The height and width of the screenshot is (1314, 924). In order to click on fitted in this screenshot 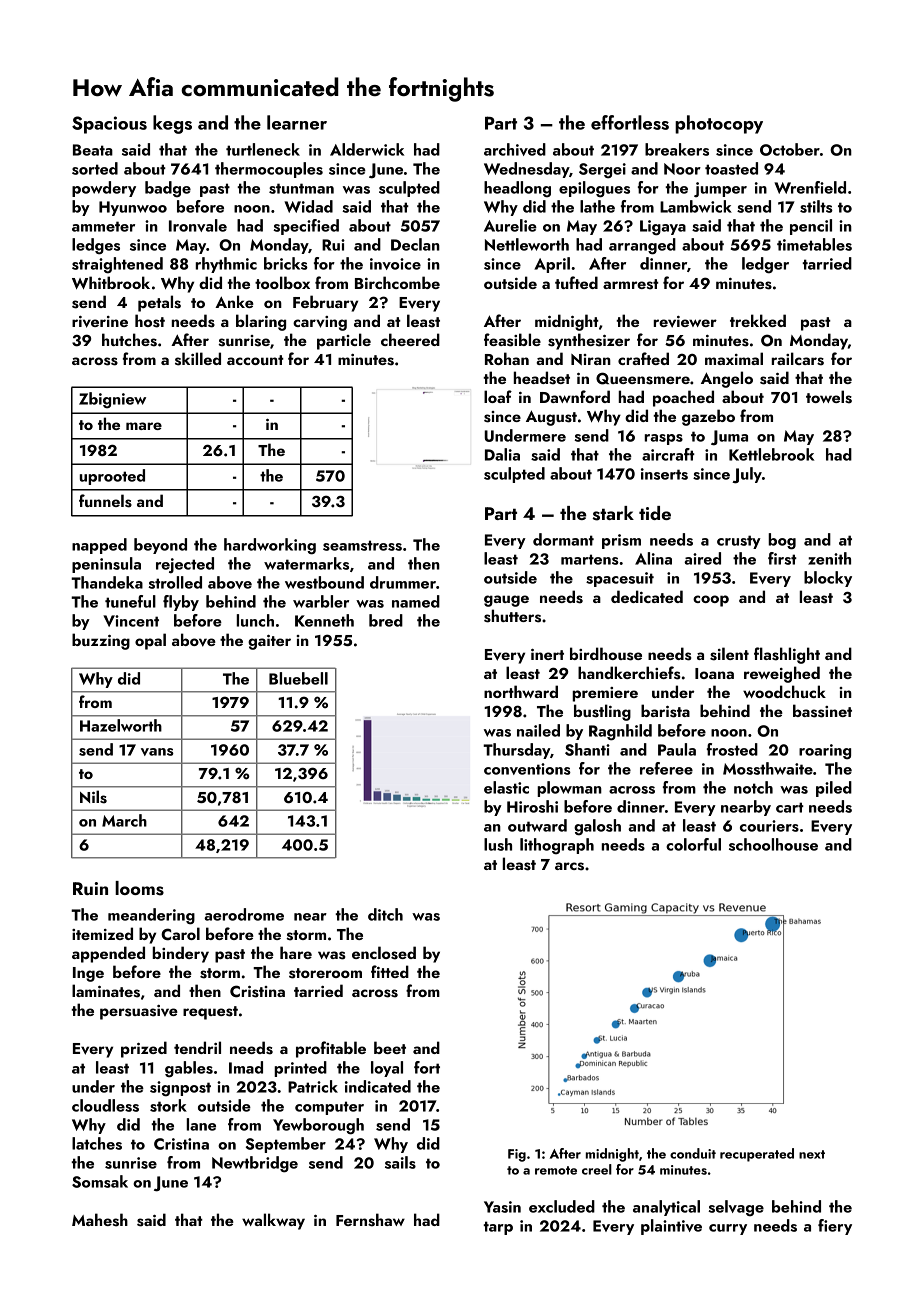, I will do `click(390, 971)`.
